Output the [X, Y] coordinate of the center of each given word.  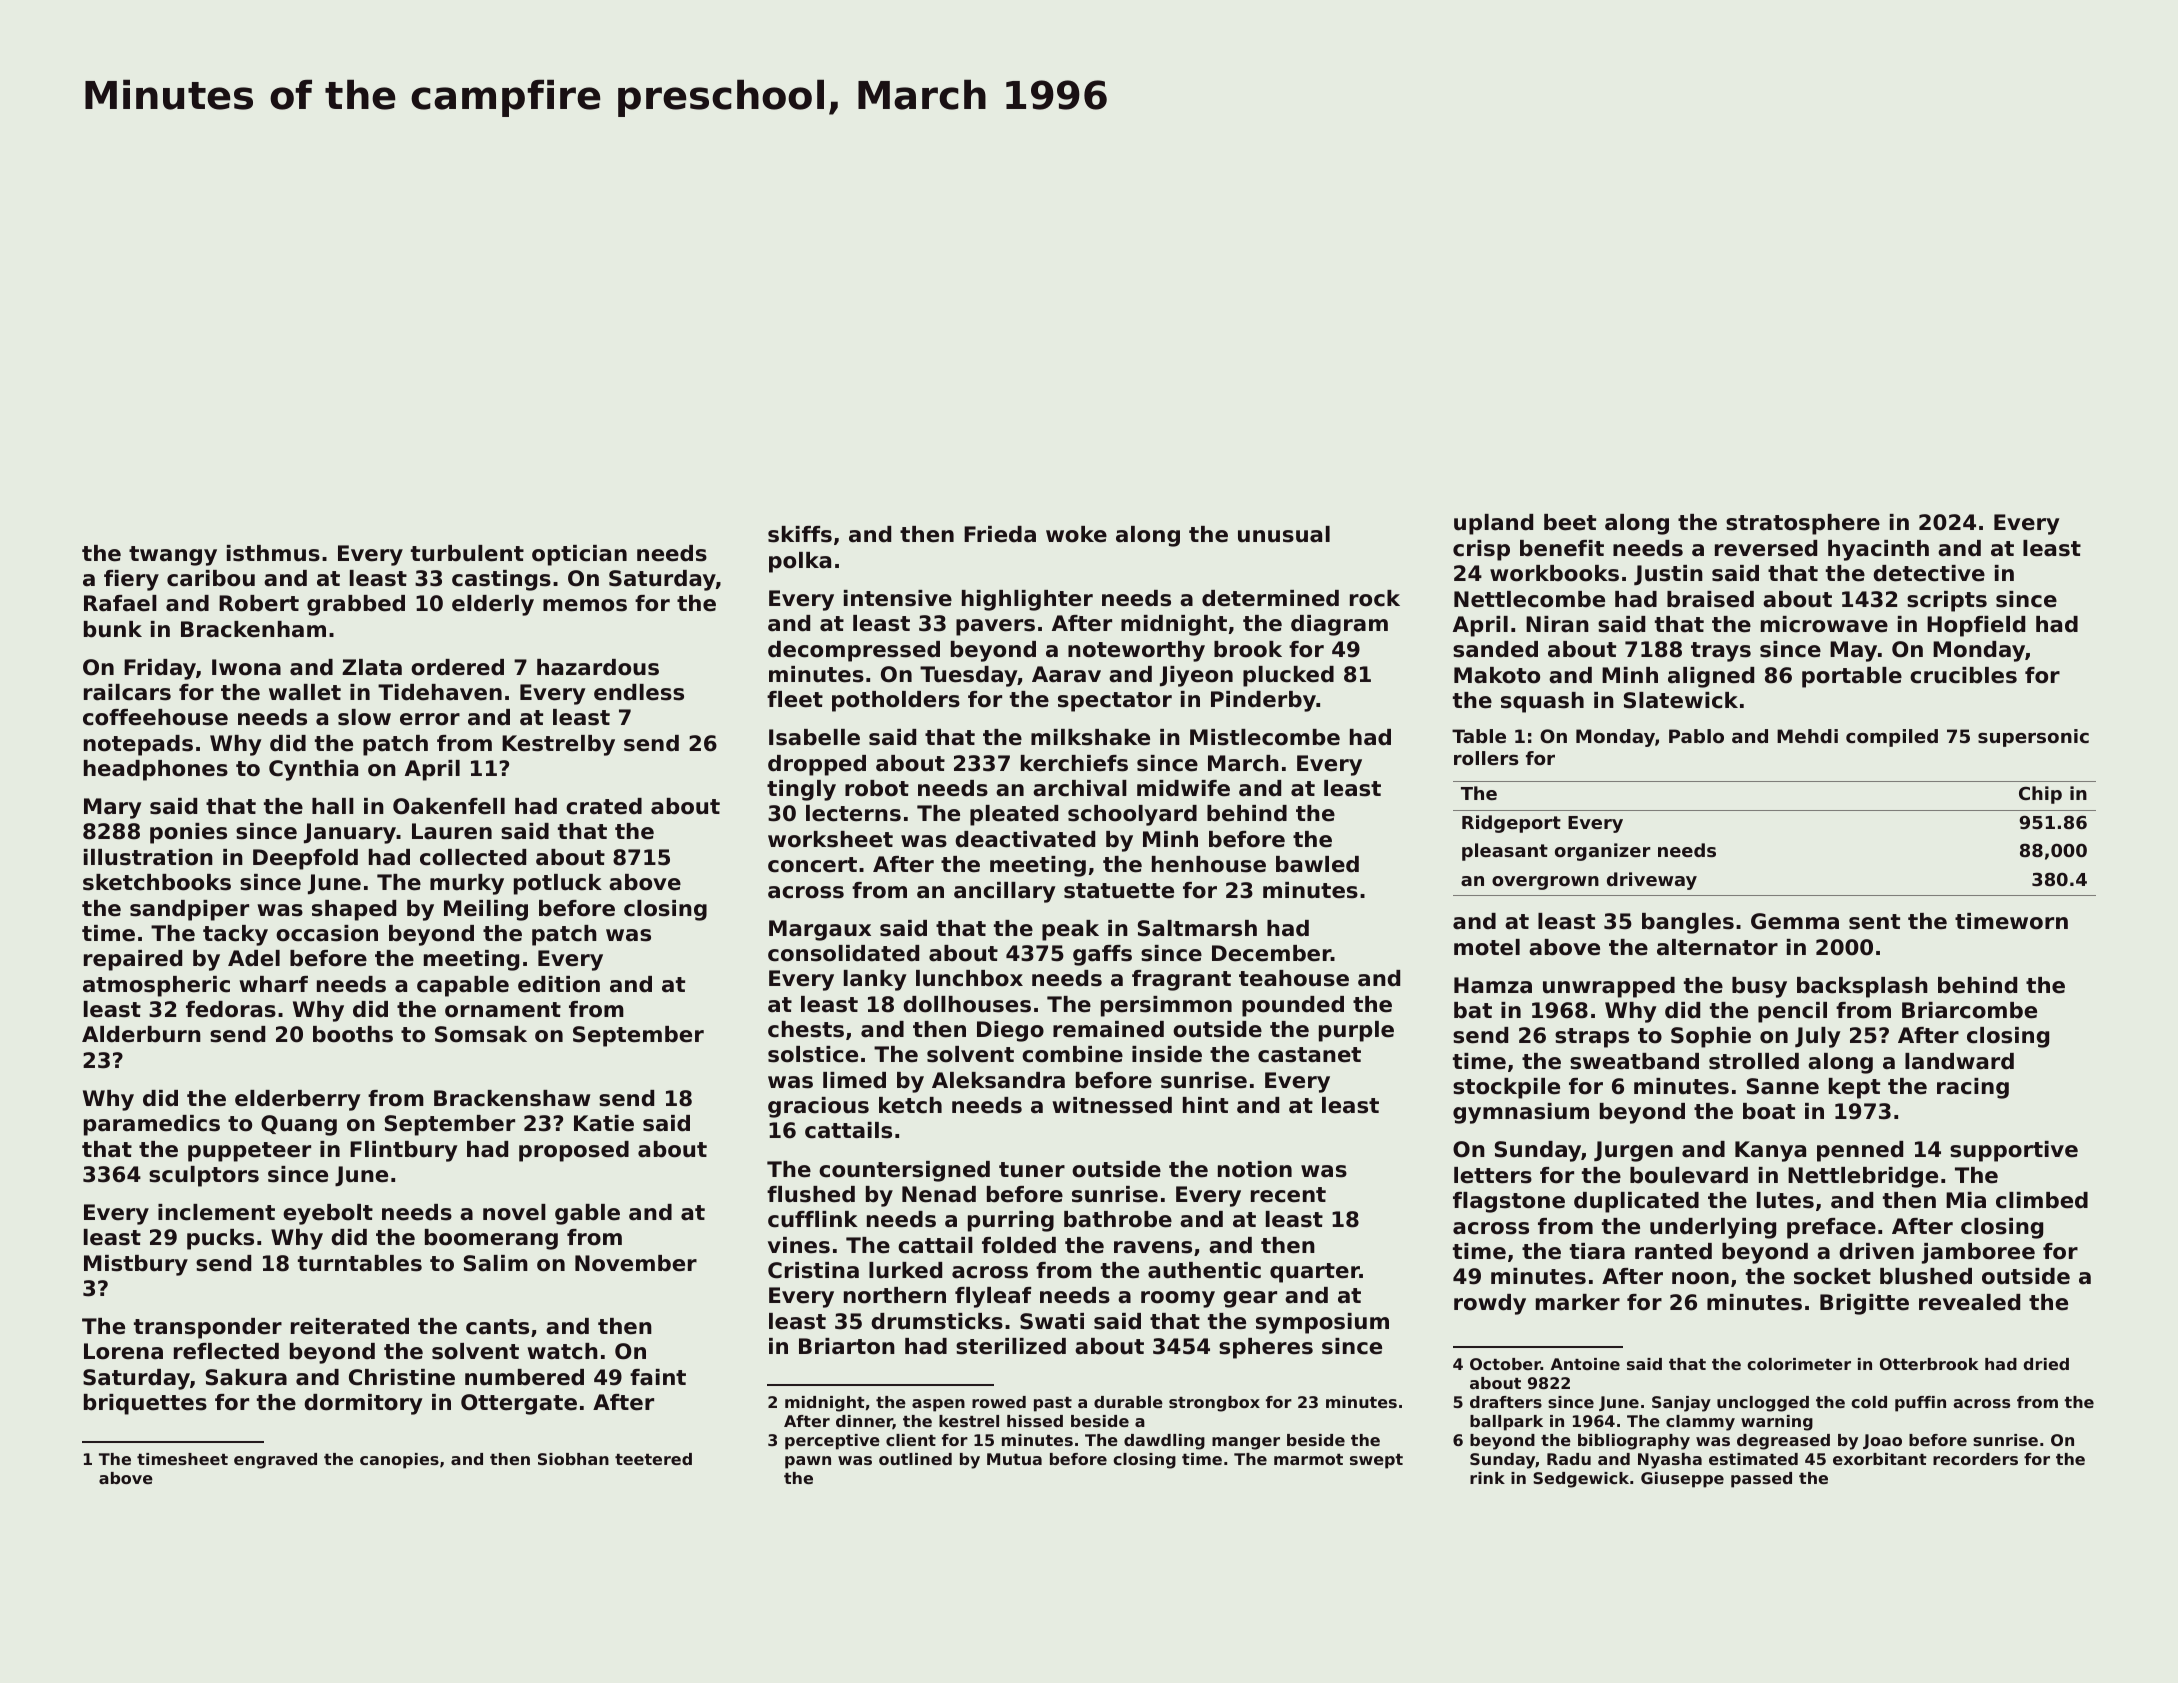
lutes [1785, 1200]
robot [877, 788]
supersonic [2033, 738]
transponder [208, 1328]
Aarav [1066, 674]
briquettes [145, 1404]
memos [585, 605]
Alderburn [141, 1034]
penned [1860, 1151]
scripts [1947, 601]
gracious [818, 1107]
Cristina [813, 1270]
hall [333, 806]
